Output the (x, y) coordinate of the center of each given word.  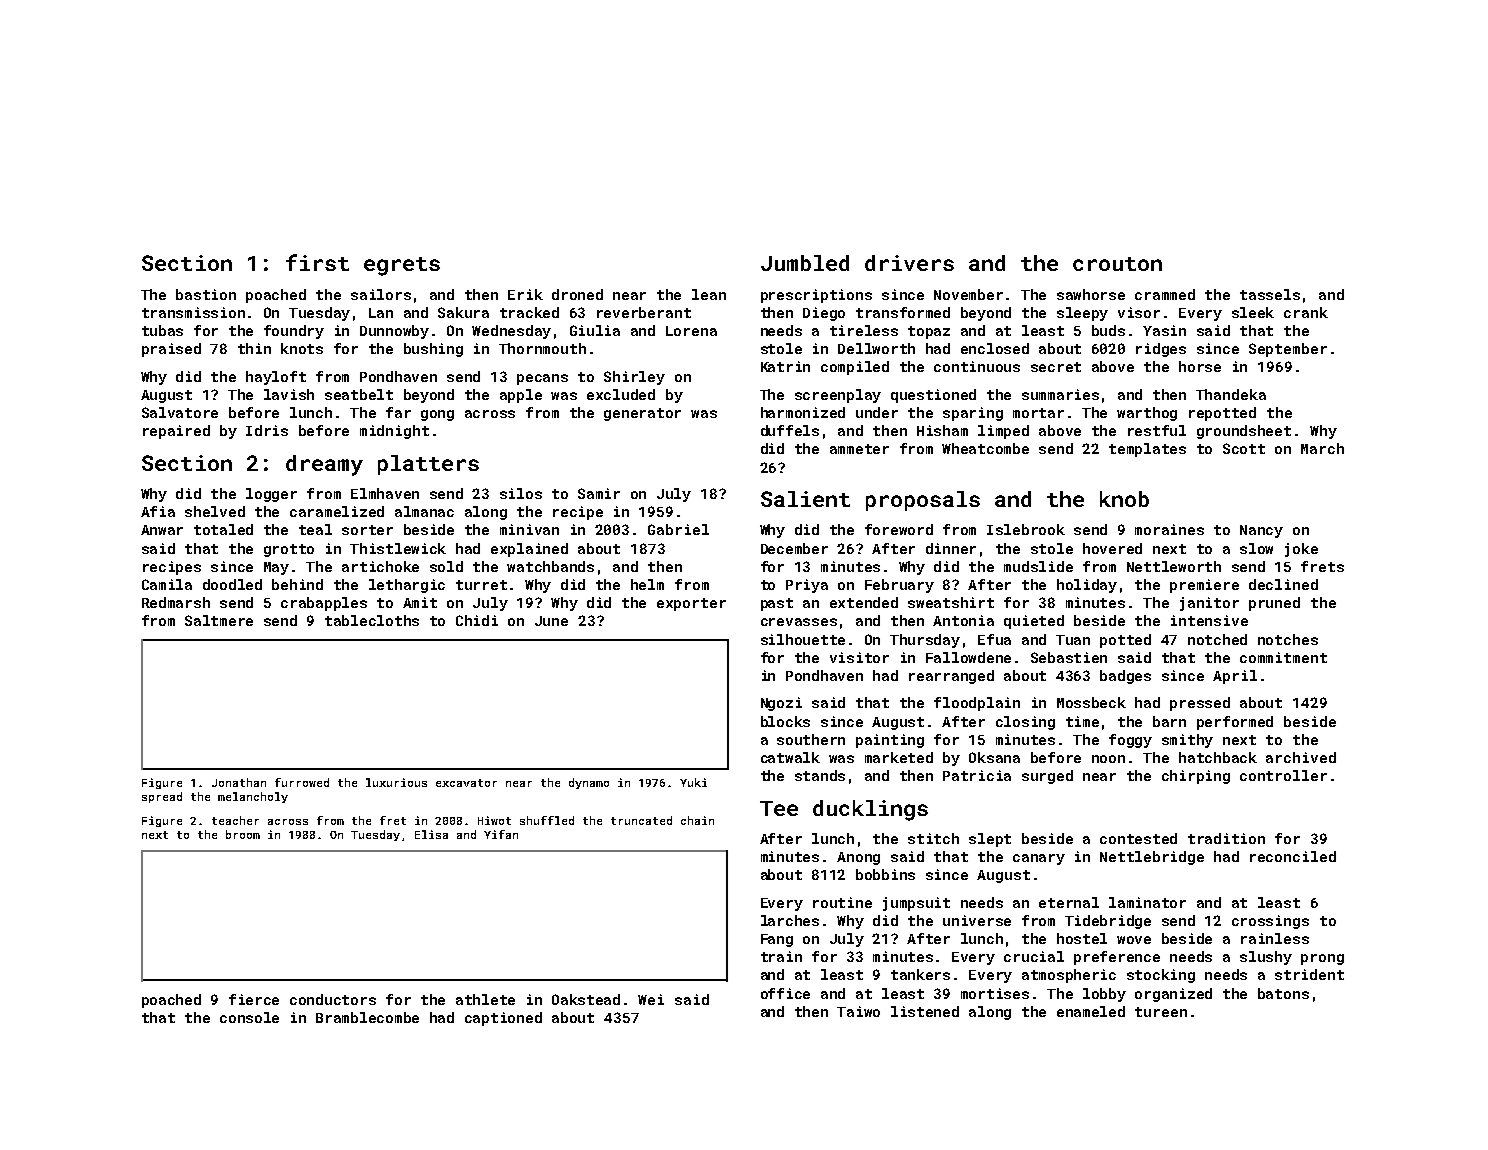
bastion (206, 294)
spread (162, 797)
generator (642, 414)
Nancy (1261, 531)
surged (1047, 777)
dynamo (589, 783)
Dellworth (876, 348)
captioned (503, 1019)
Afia (158, 511)
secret (1056, 367)
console (249, 1017)
